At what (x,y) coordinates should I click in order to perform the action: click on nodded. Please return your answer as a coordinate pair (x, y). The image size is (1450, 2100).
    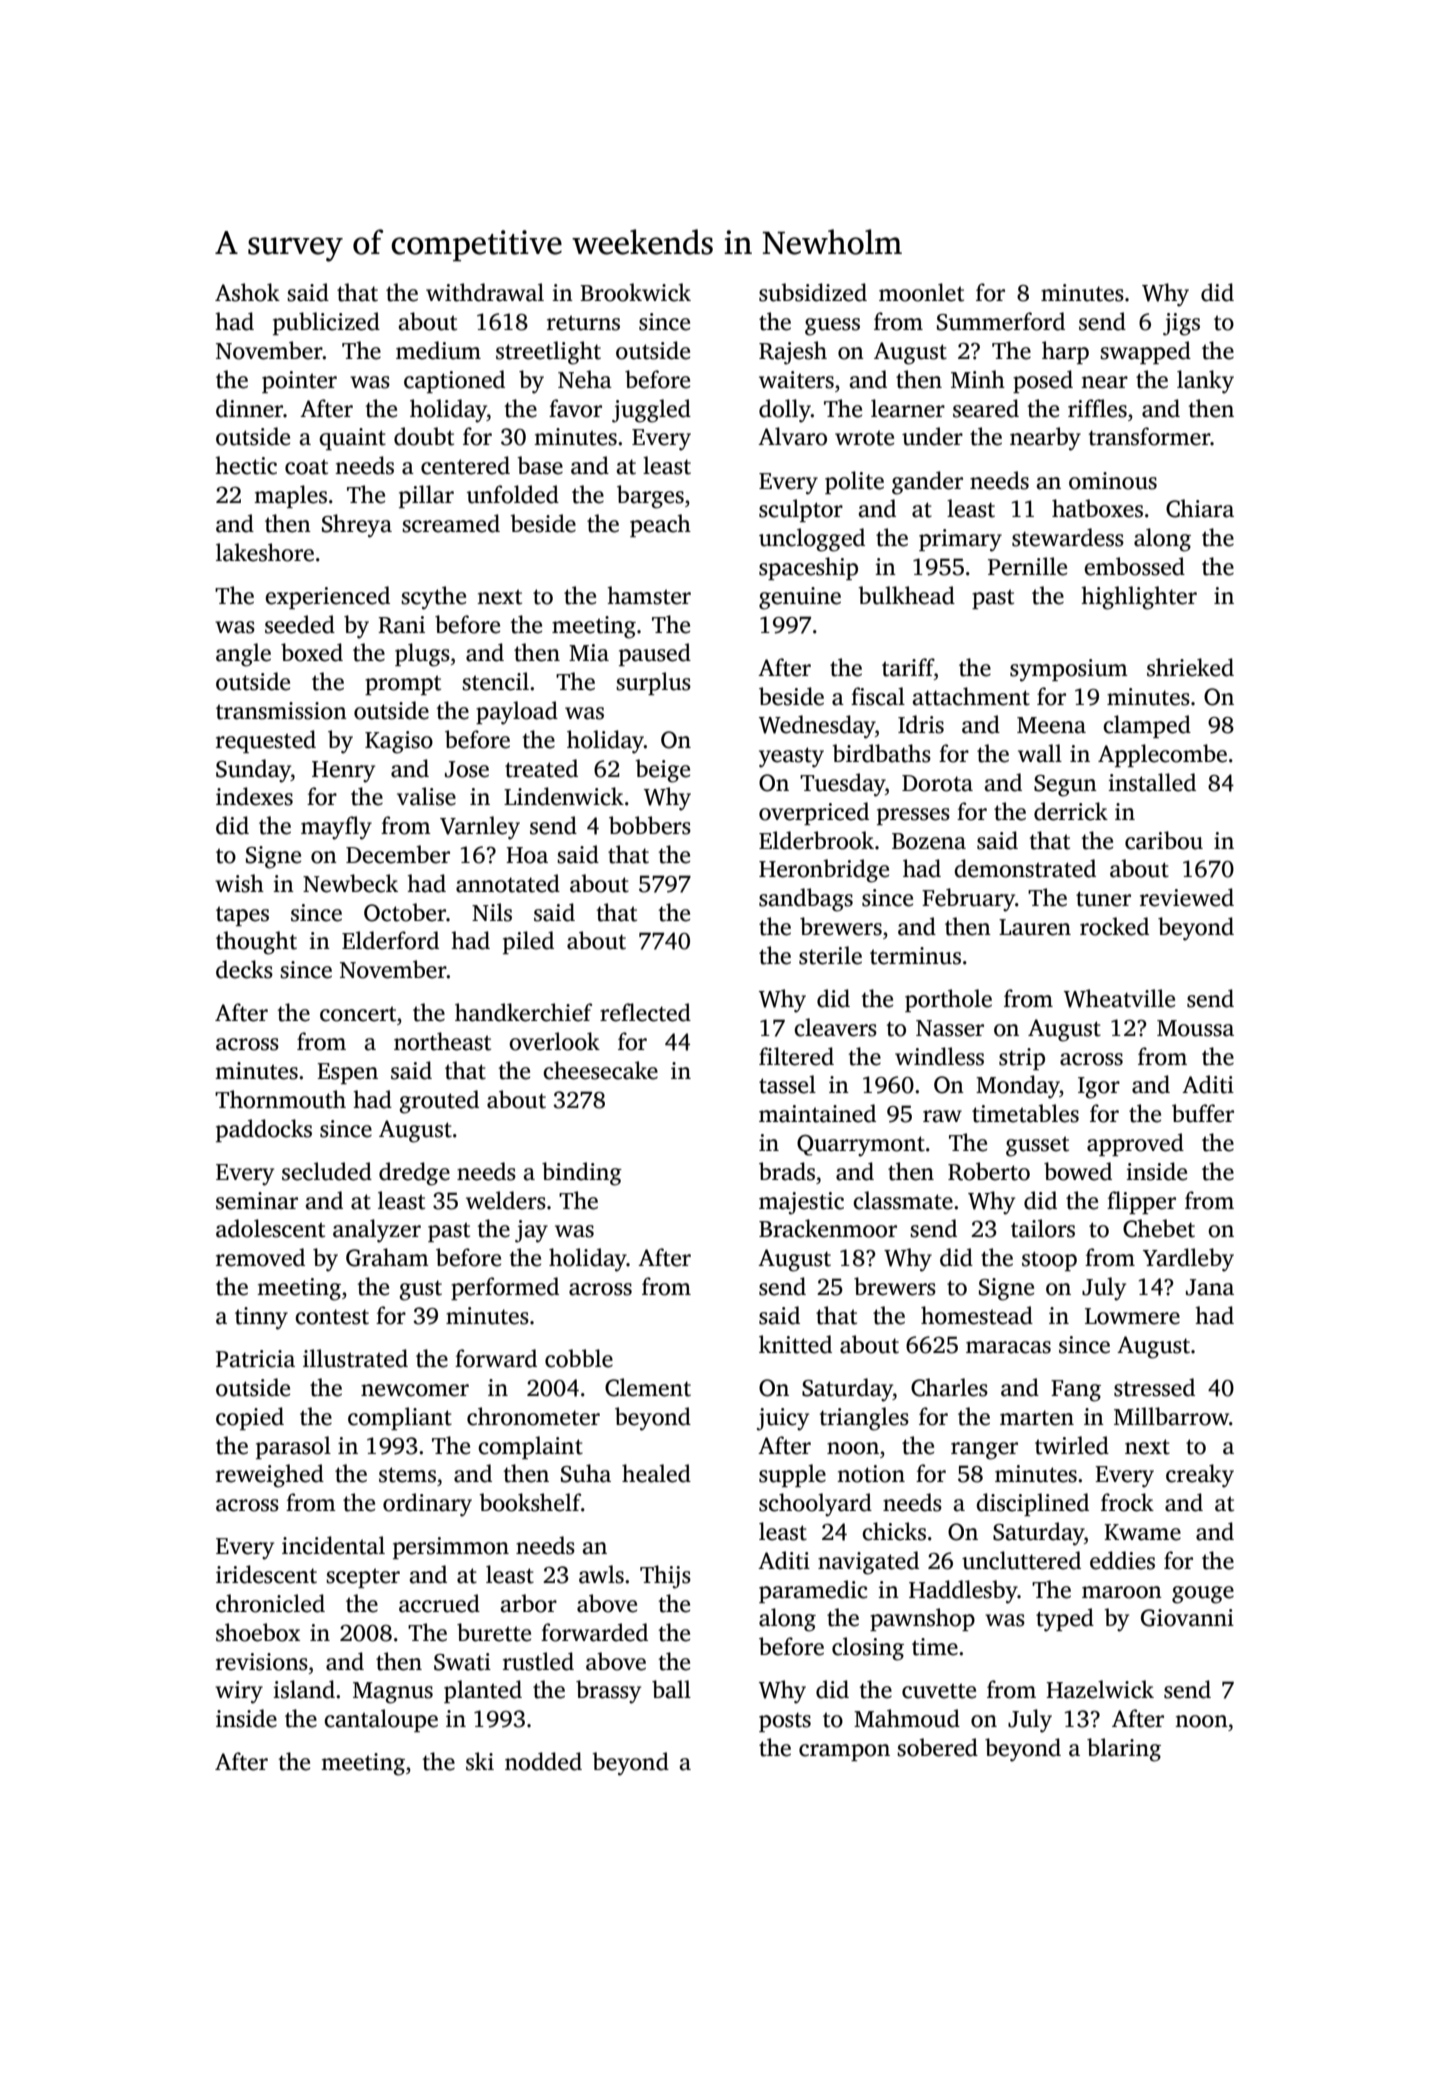
    Looking at the image, I should click on (543, 1761).
